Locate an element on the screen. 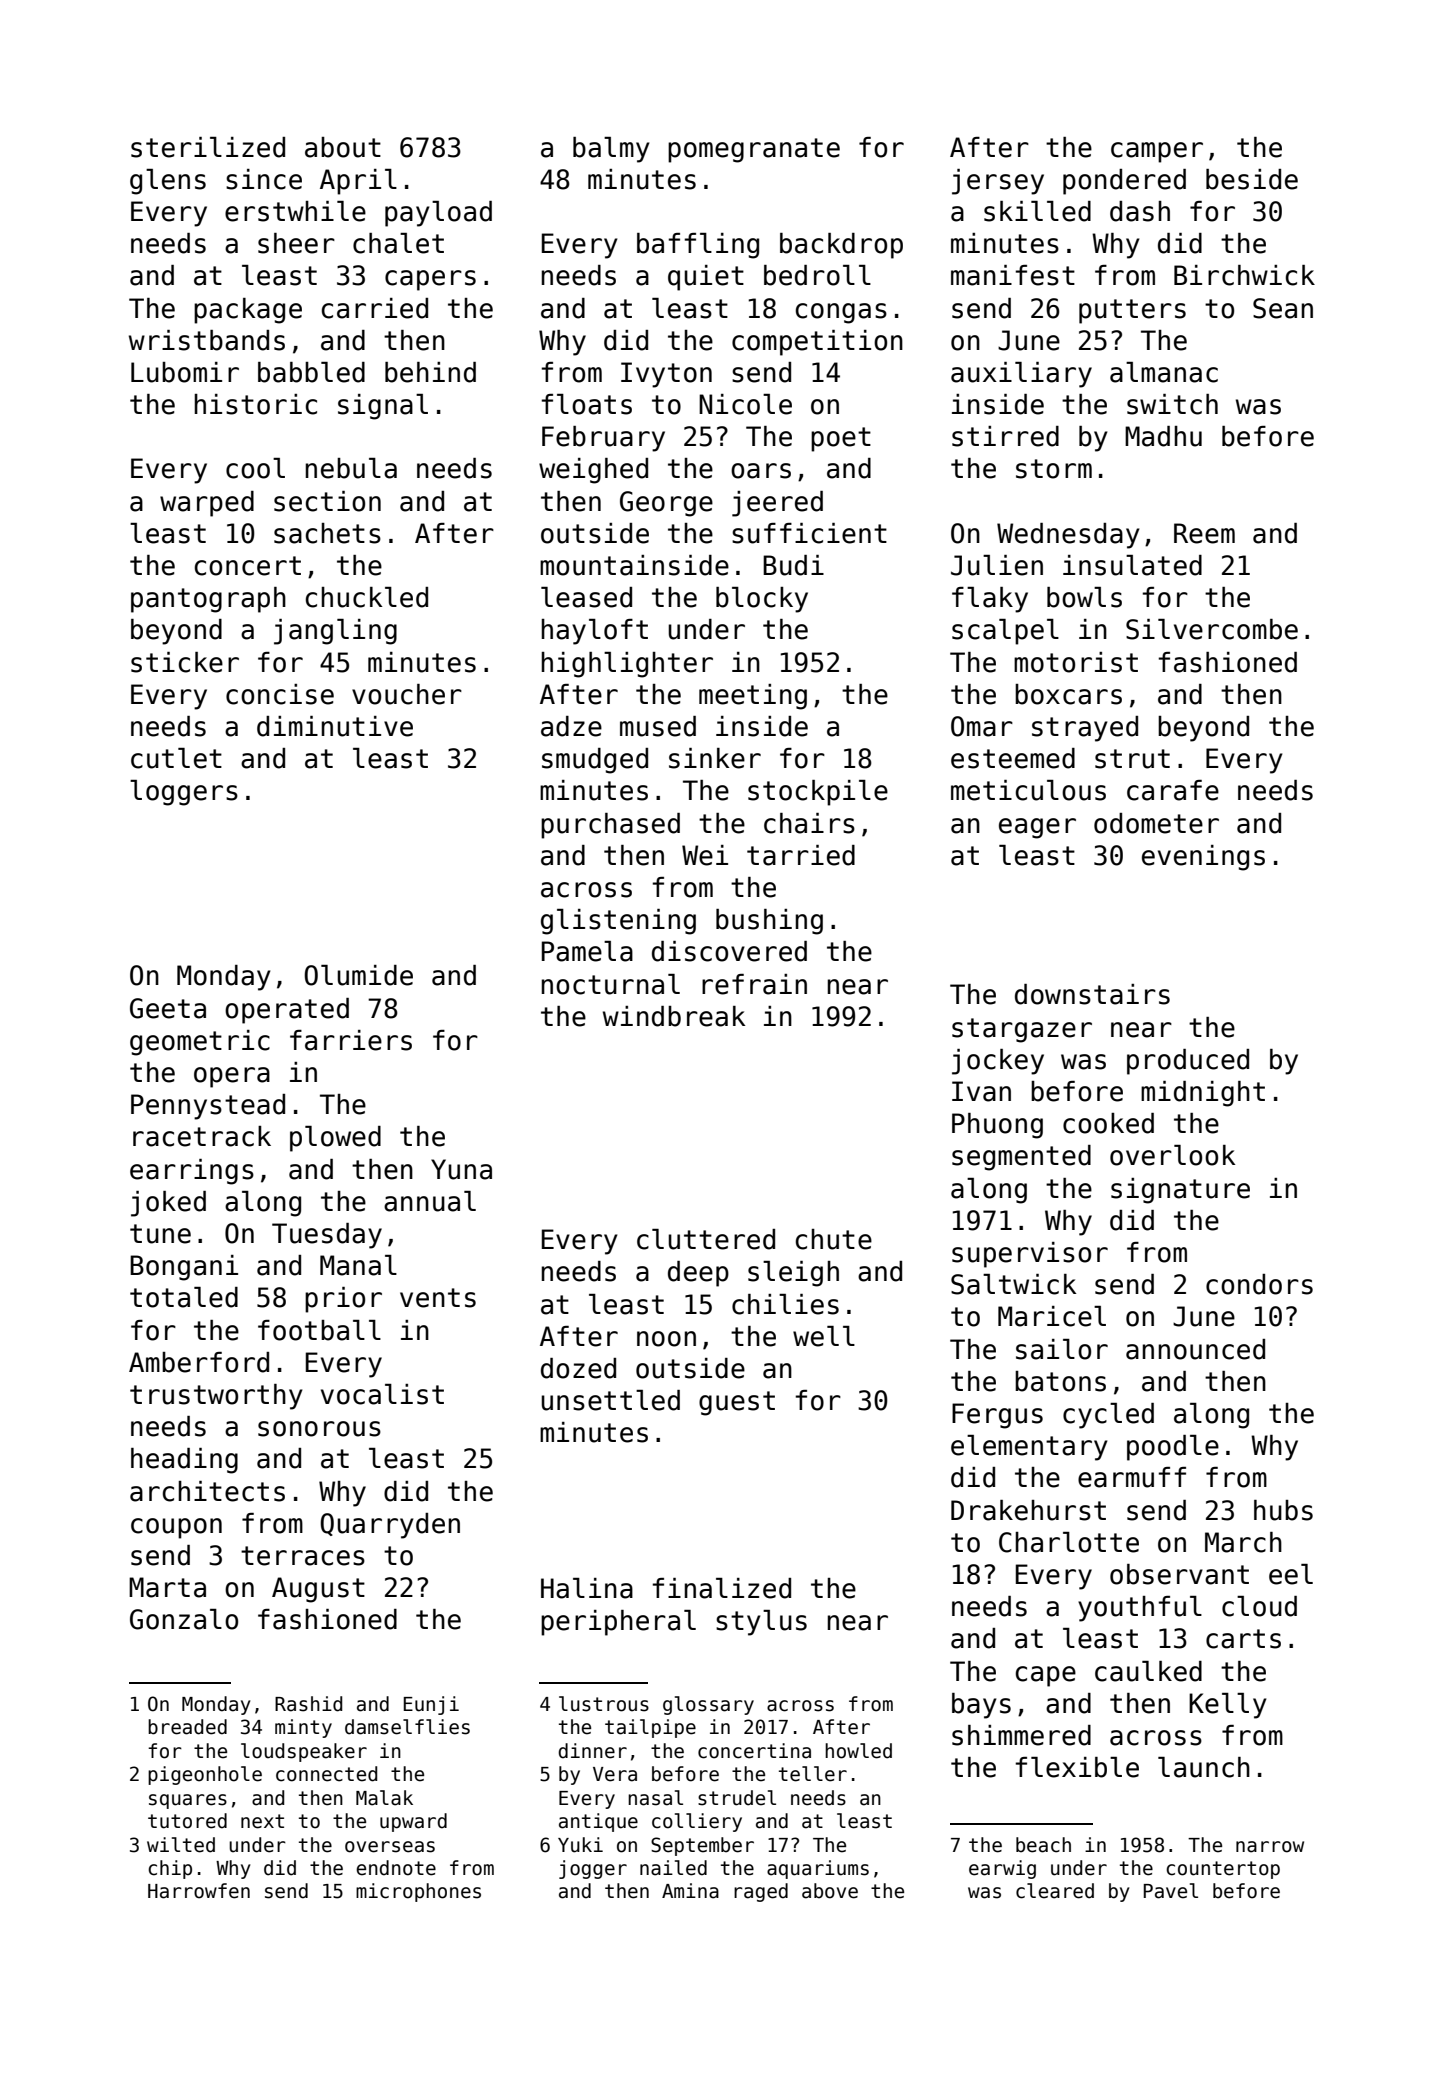 Image resolution: width=1450 pixels, height=2100 pixels. signature is located at coordinates (1180, 1191).
